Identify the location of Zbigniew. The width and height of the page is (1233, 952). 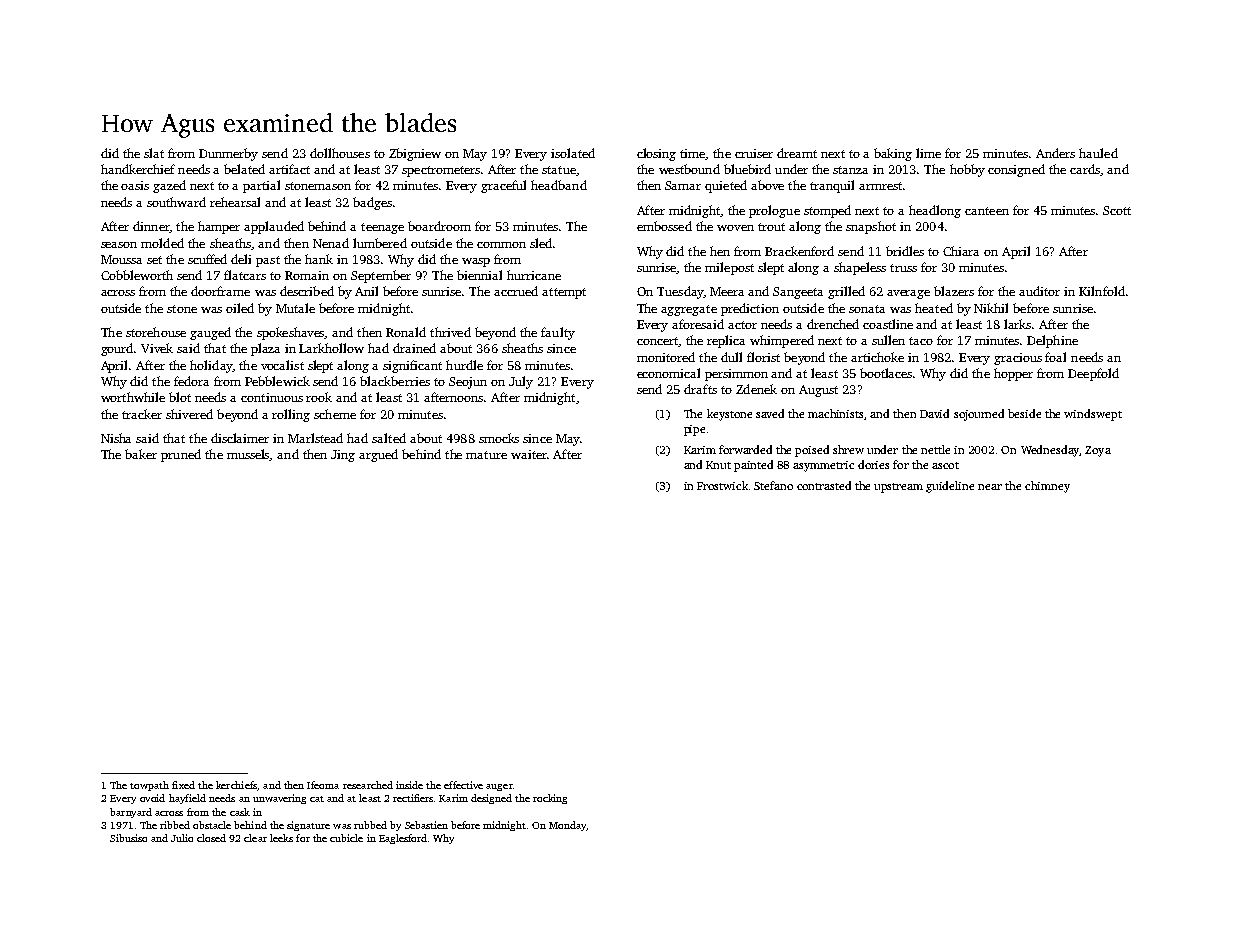
(415, 154).
